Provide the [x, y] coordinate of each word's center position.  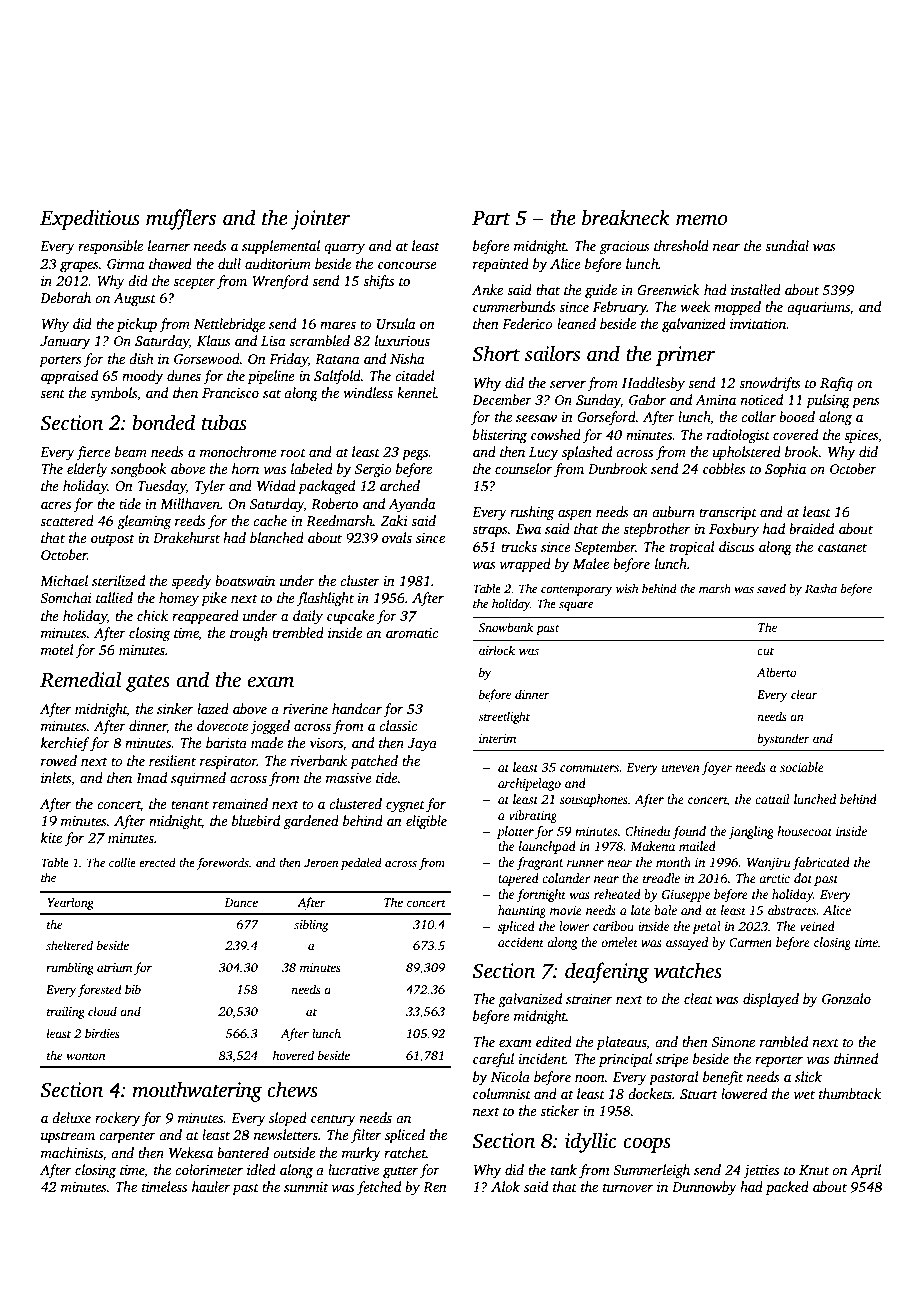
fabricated [821, 863]
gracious [625, 247]
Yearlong [70, 903]
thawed [170, 263]
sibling [311, 925]
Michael [64, 580]
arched [400, 485]
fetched [379, 1188]
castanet [842, 547]
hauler [211, 1186]
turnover [628, 1187]
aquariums [818, 308]
